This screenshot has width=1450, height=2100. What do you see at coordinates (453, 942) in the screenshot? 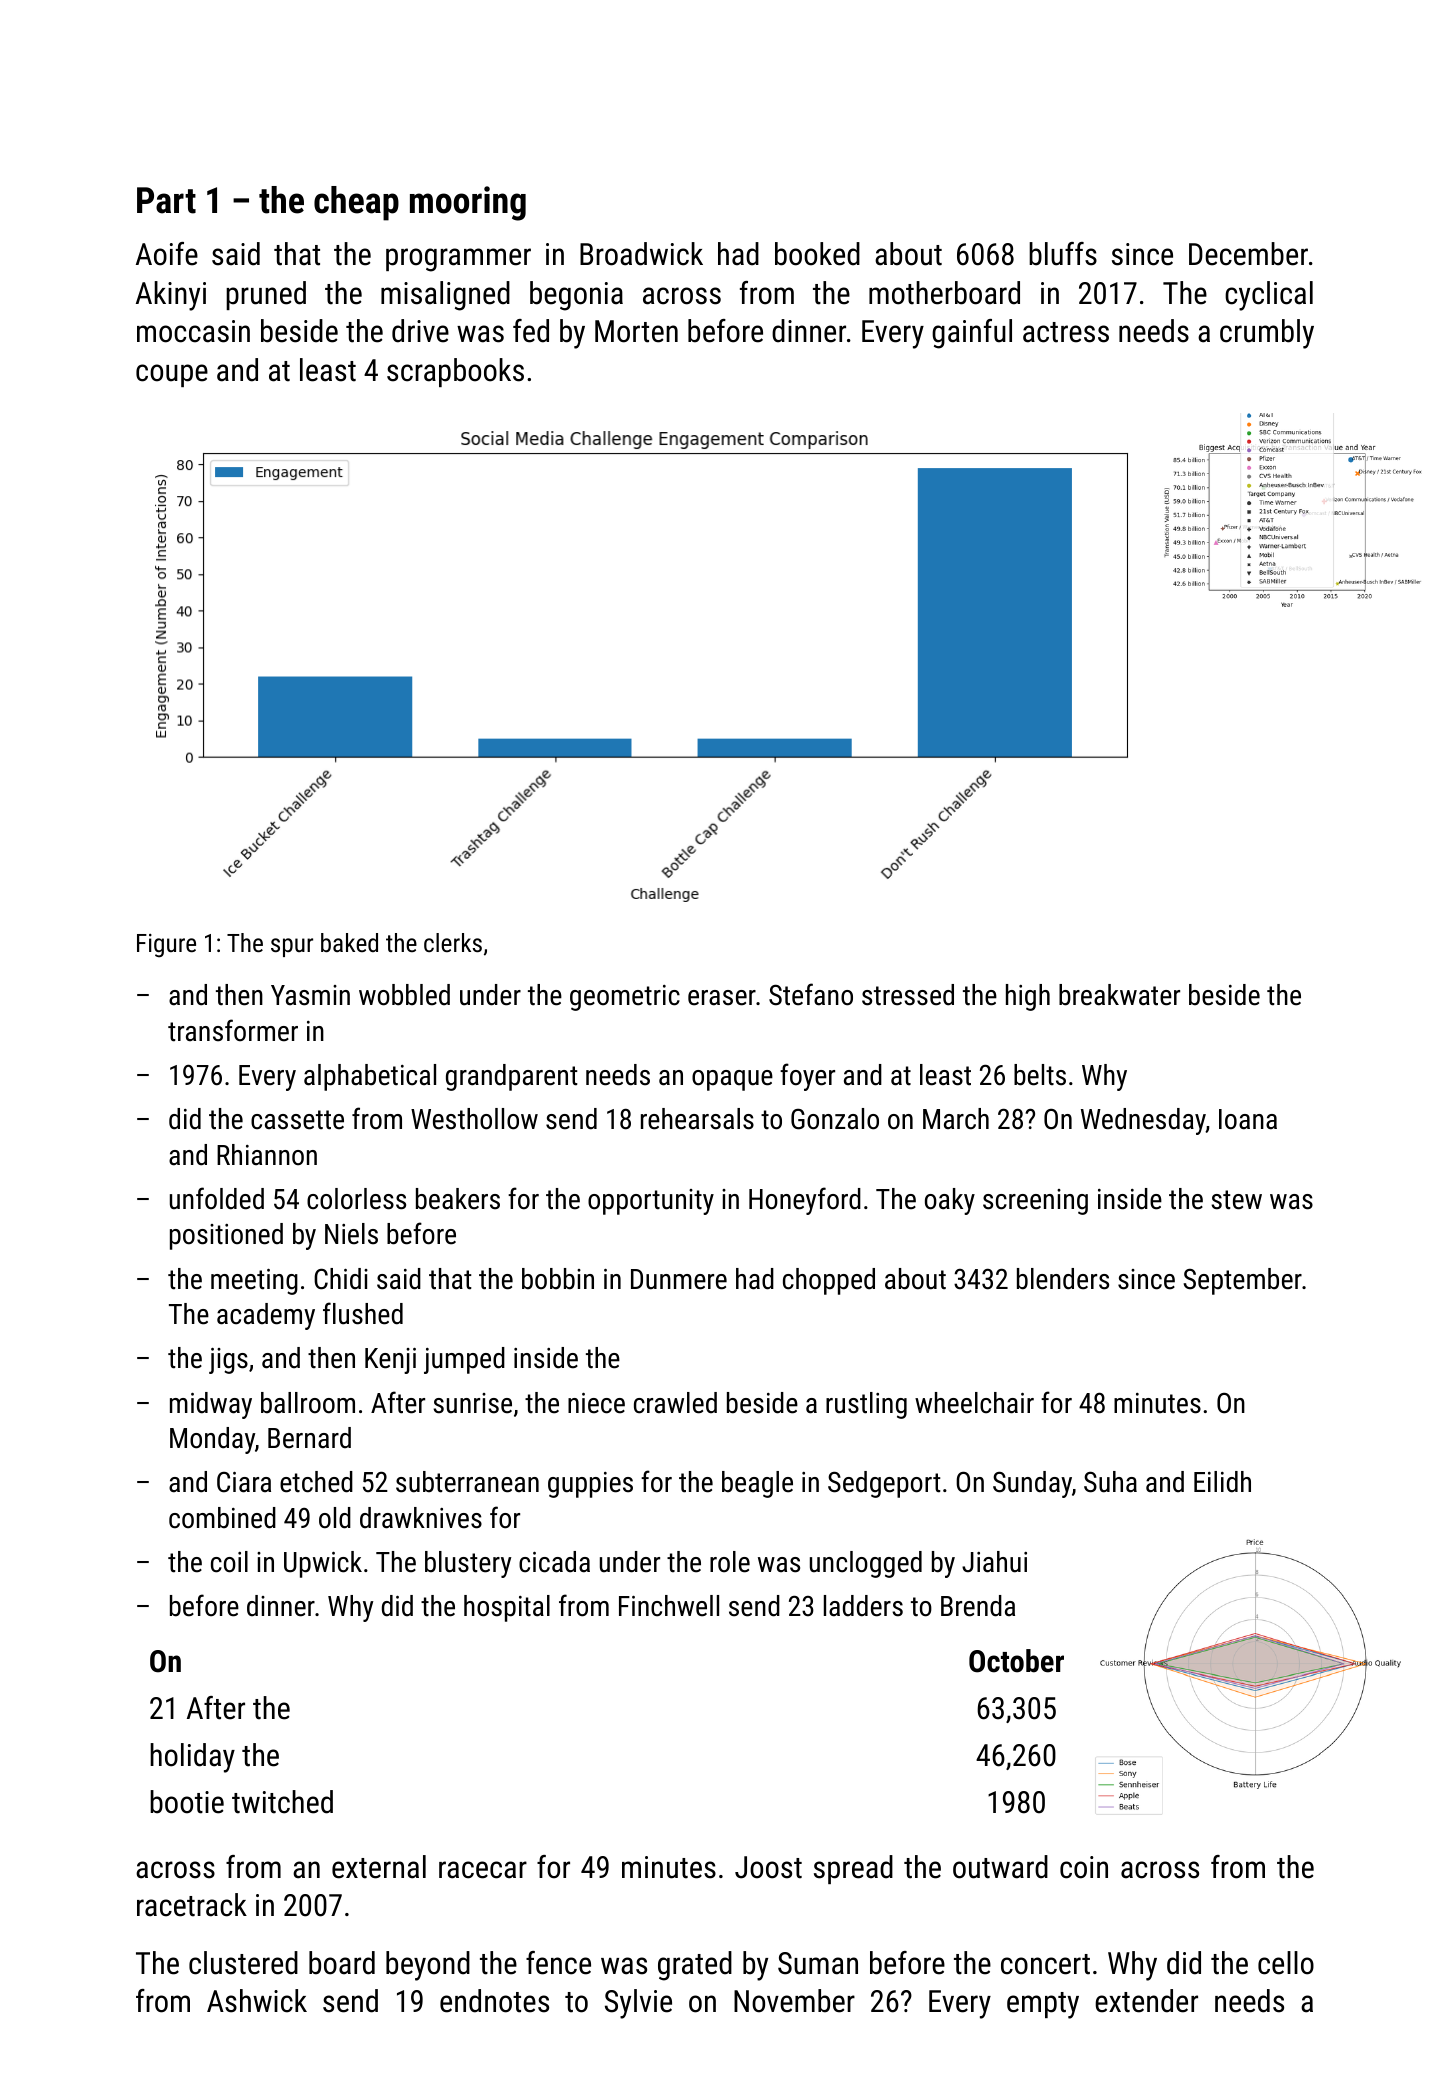
I see `clerks` at bounding box center [453, 942].
